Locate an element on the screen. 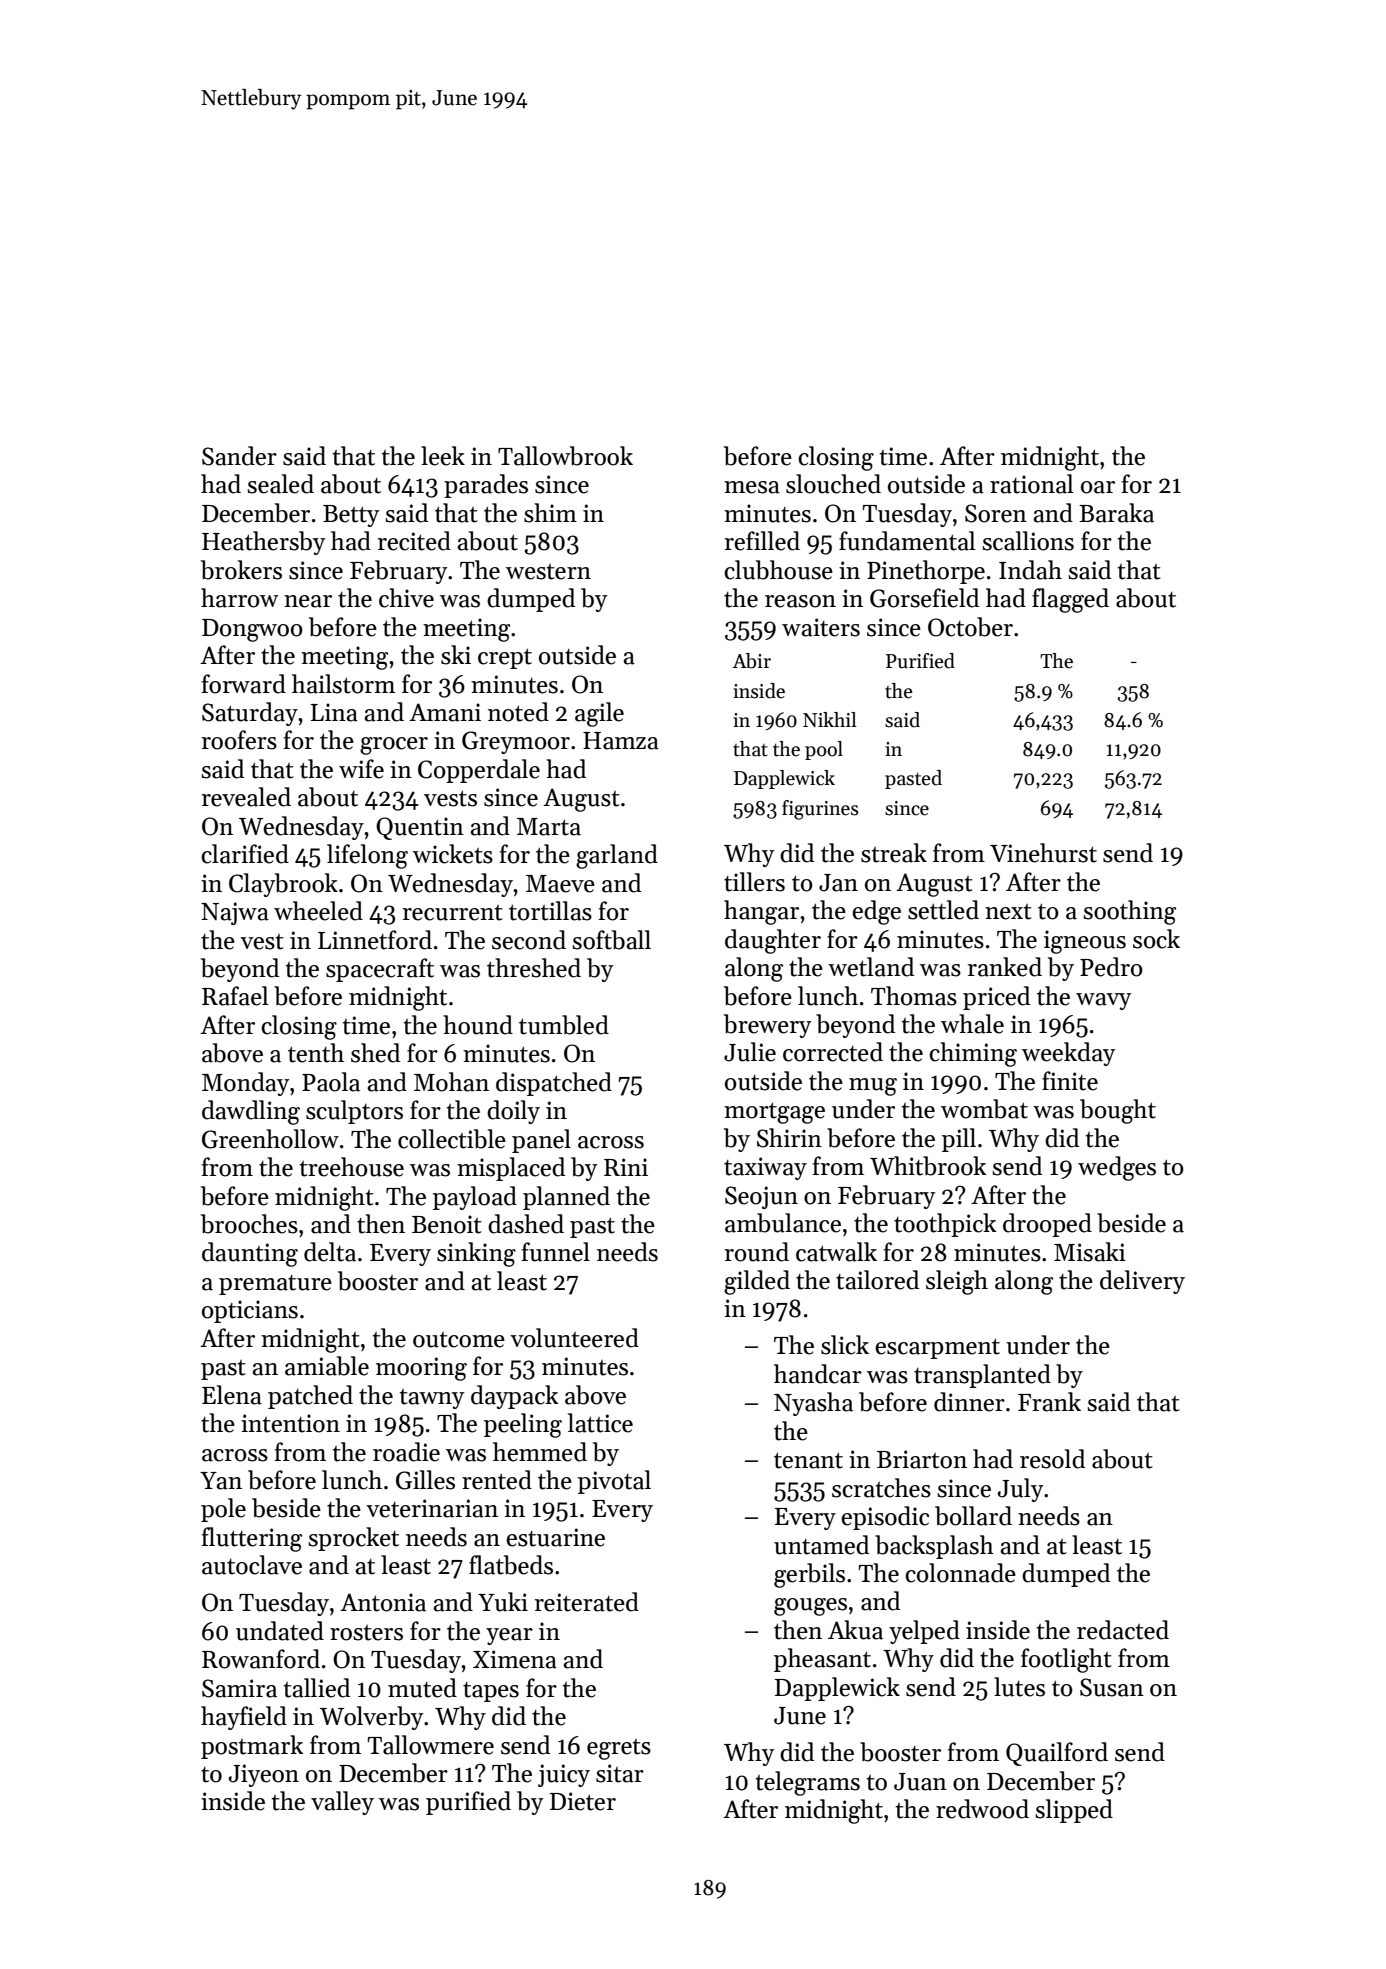  delivery is located at coordinates (1142, 1282).
